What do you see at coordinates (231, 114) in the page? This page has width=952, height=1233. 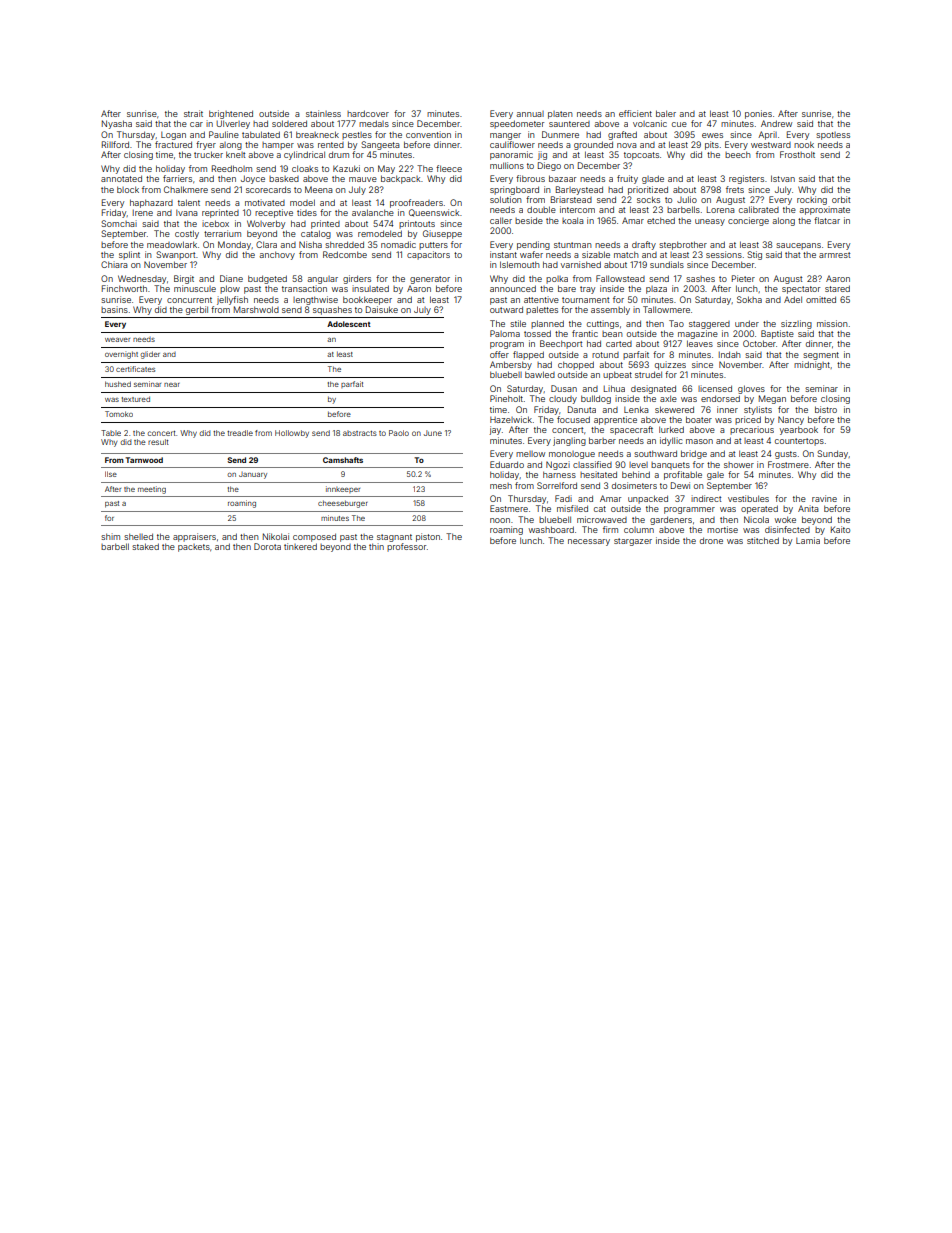 I see `brightened` at bounding box center [231, 114].
